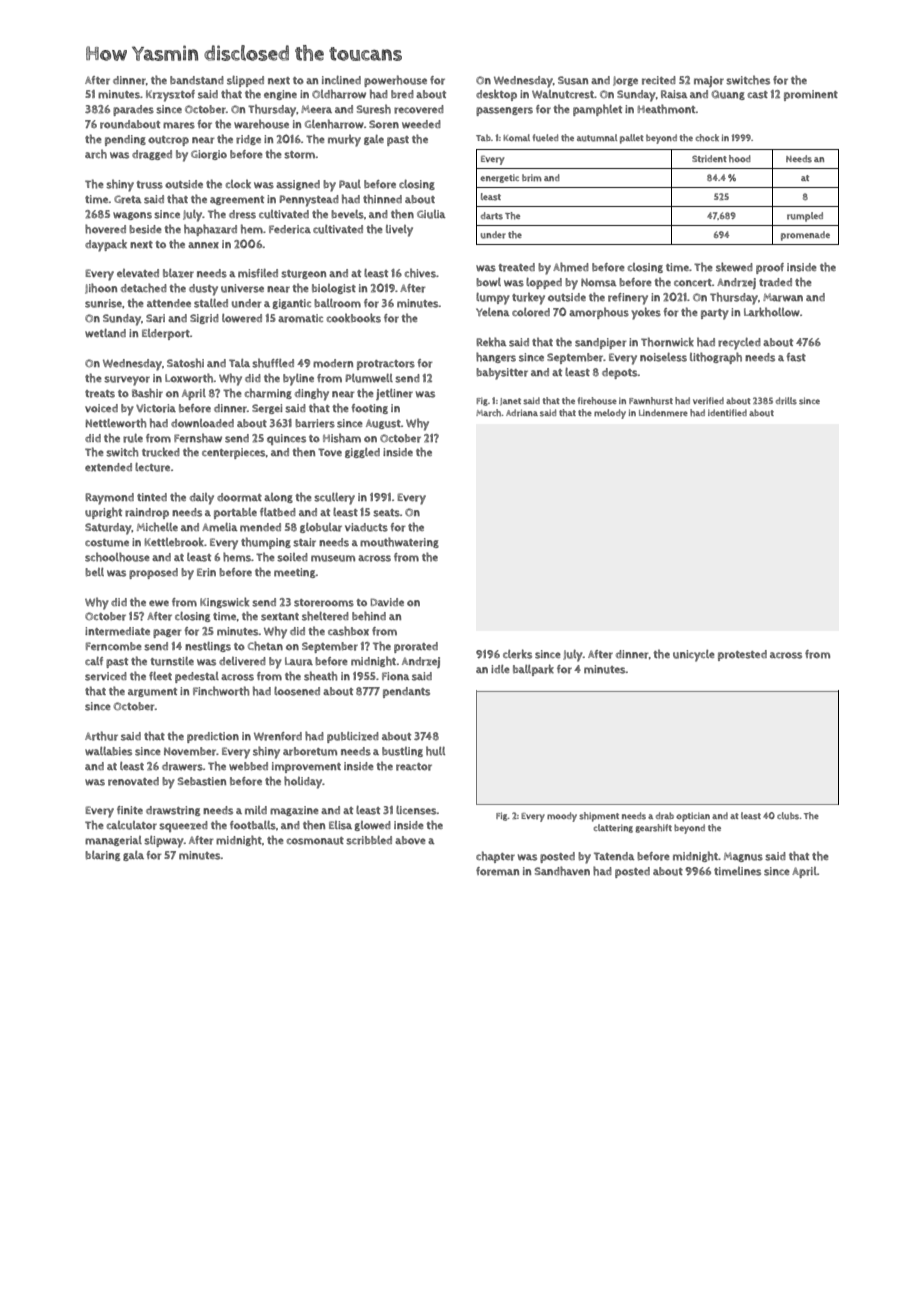  What do you see at coordinates (384, 124) in the document?
I see `Soren` at bounding box center [384, 124].
